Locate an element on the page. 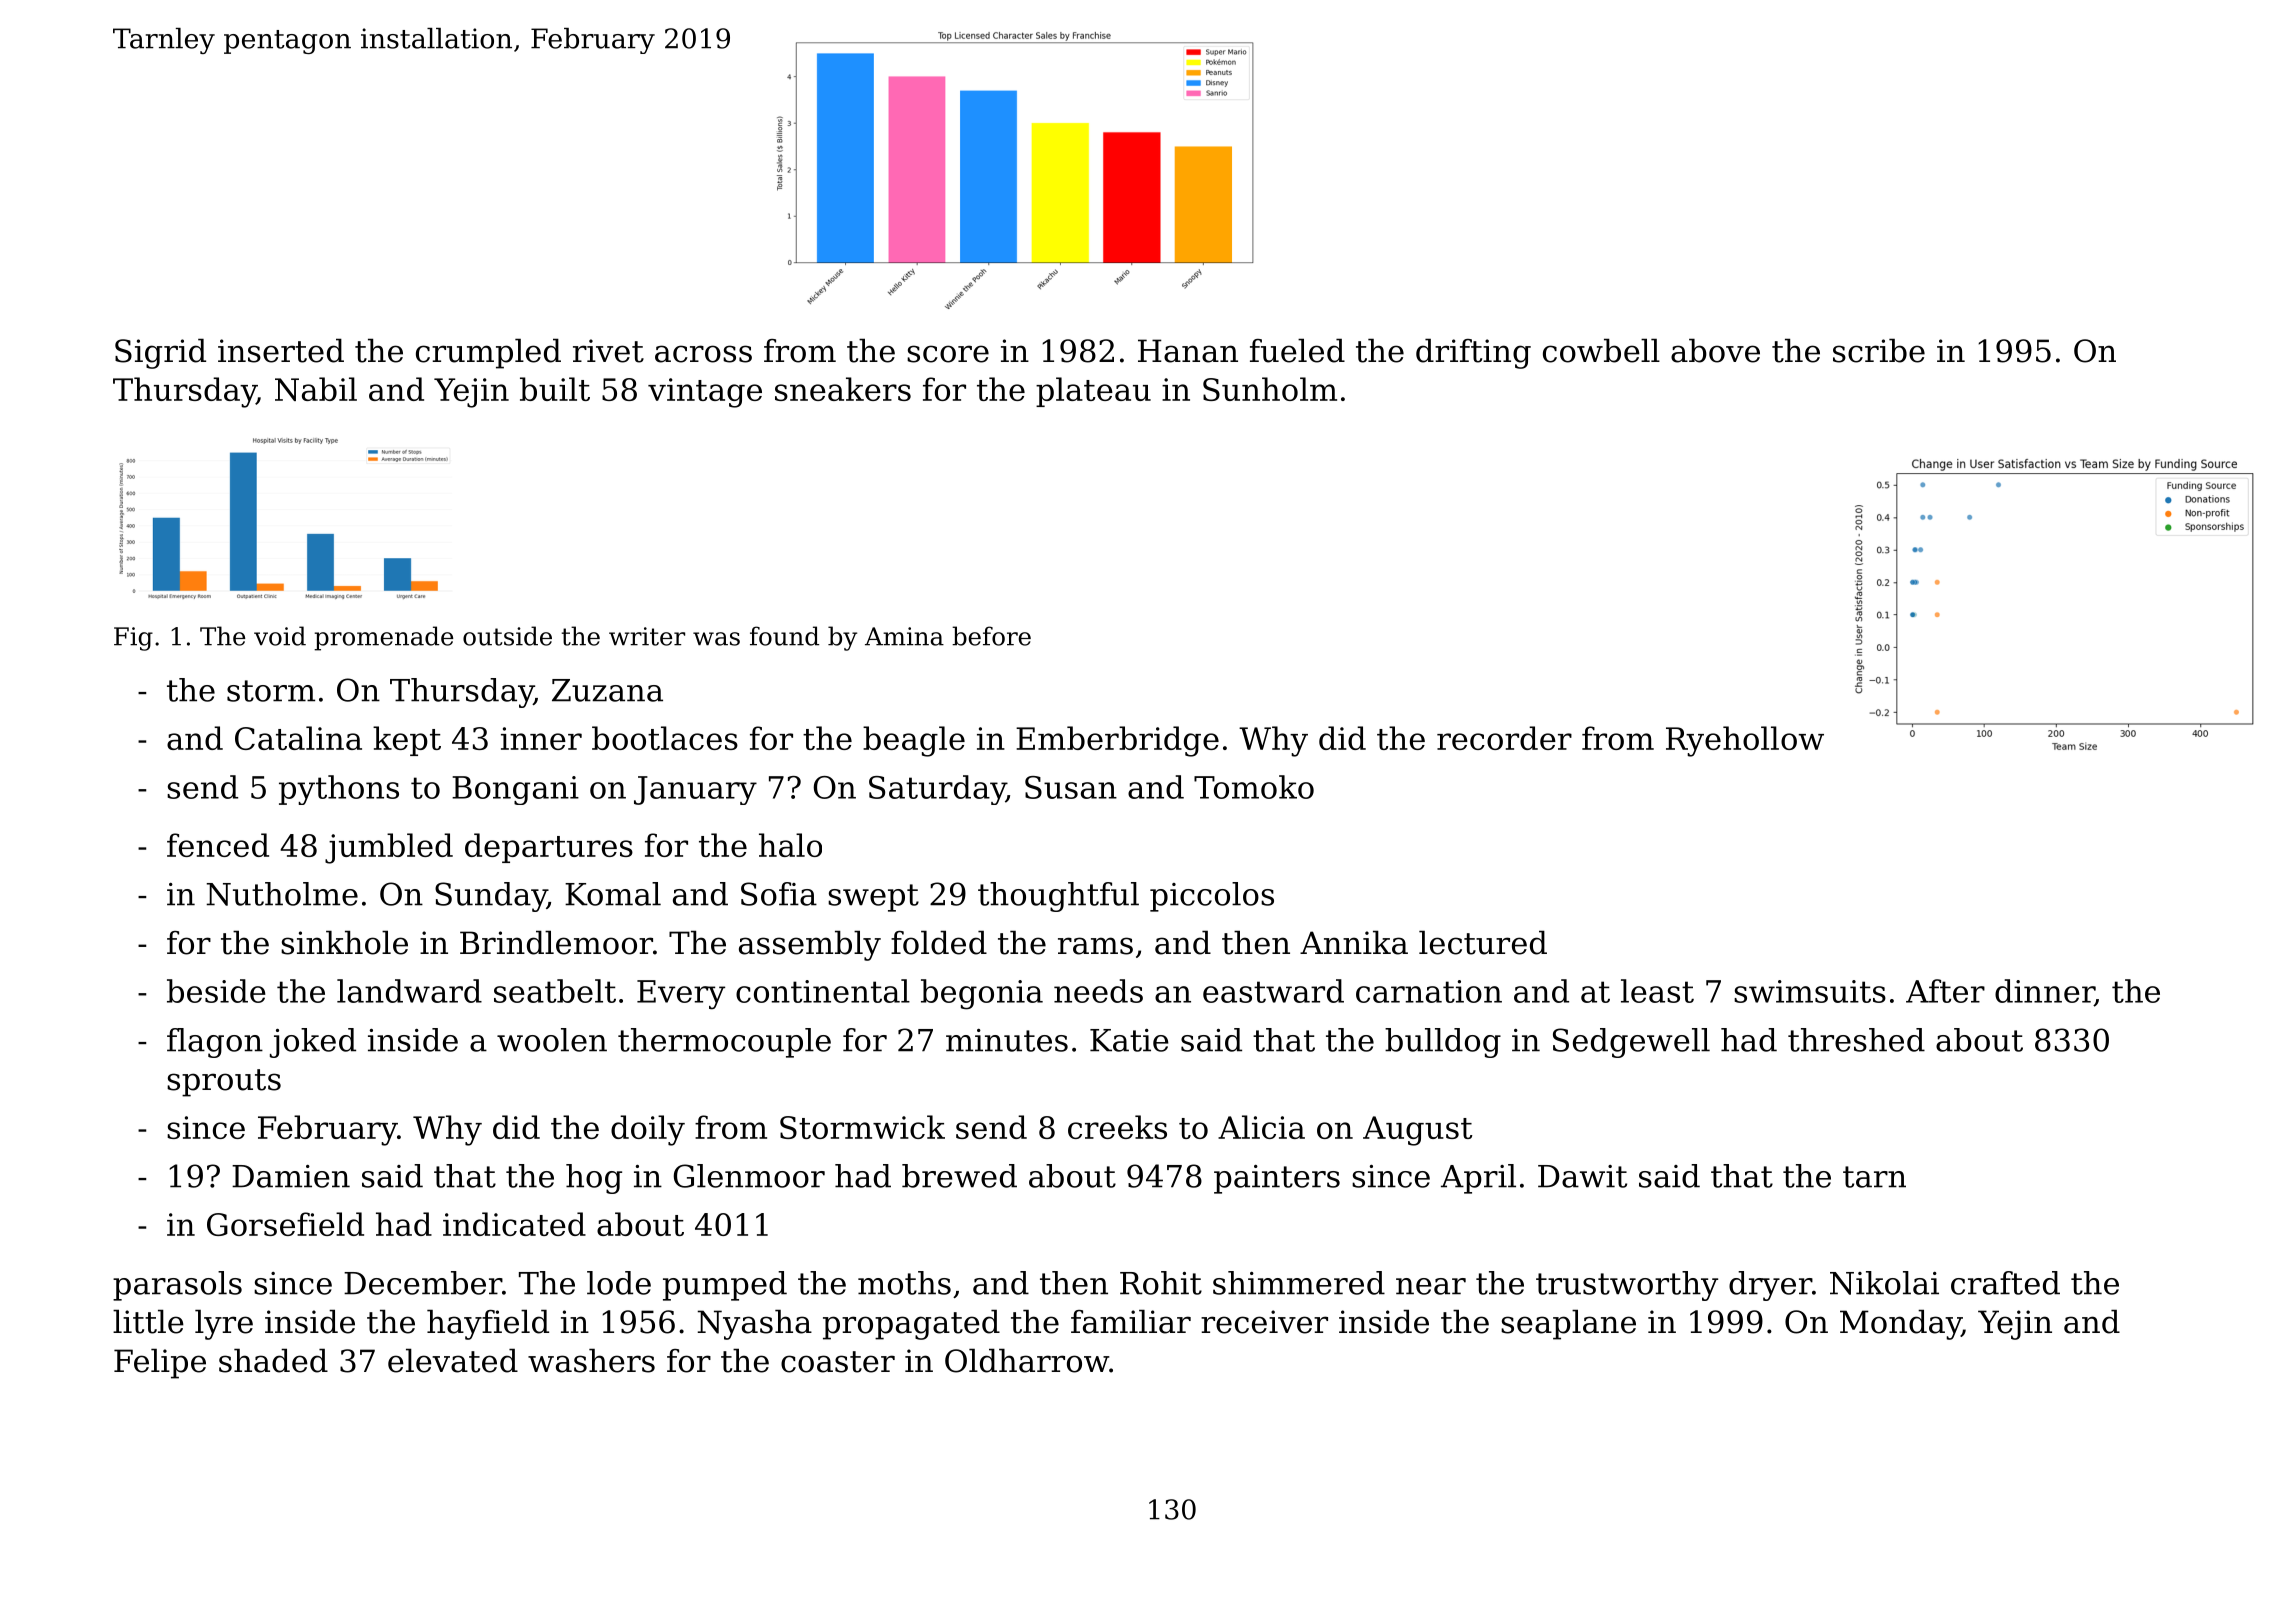 The image size is (2292, 1620). Felipe is located at coordinates (160, 1363).
